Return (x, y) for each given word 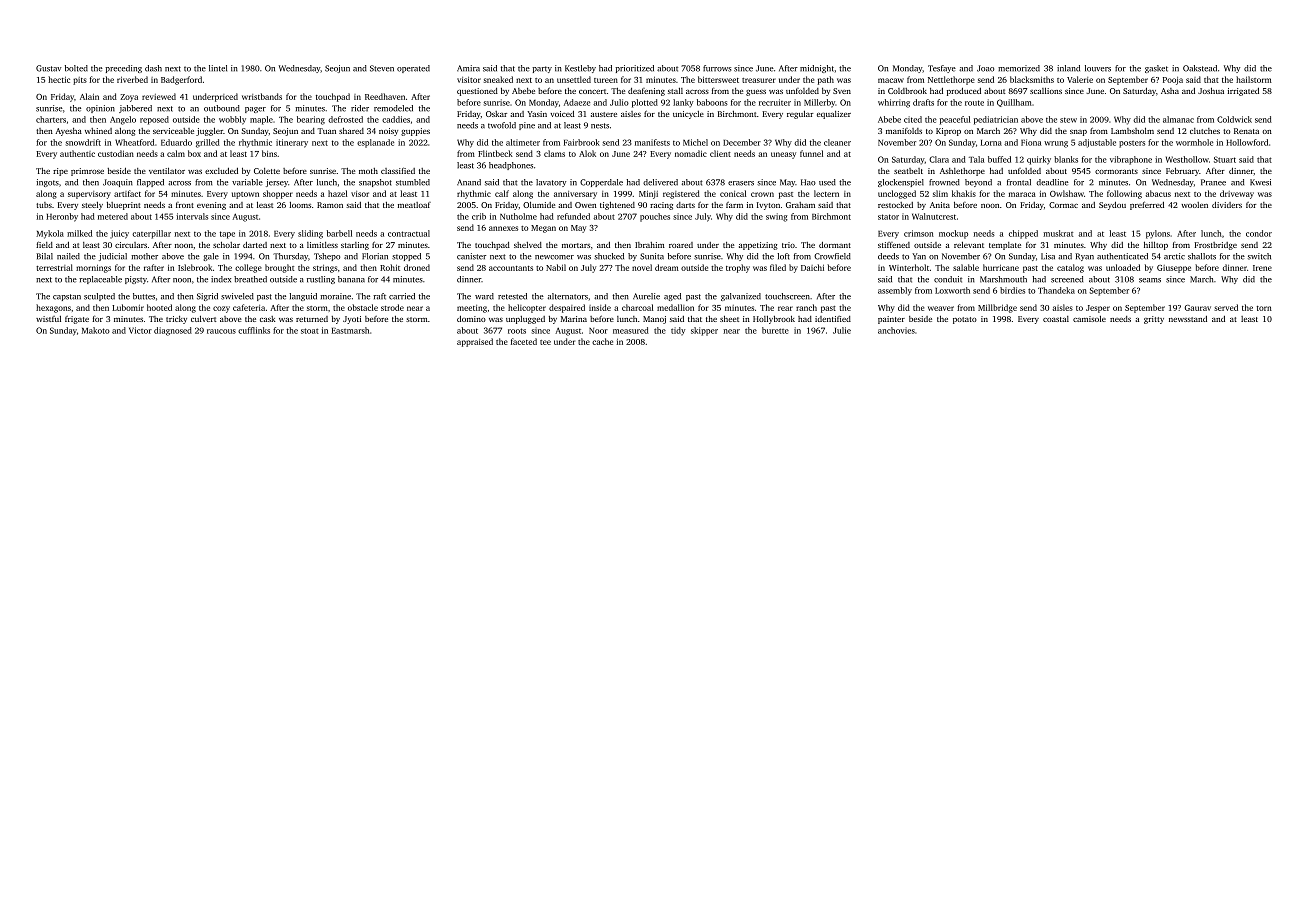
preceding (123, 69)
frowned (944, 182)
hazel (337, 193)
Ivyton (768, 206)
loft (784, 256)
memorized (1019, 68)
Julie (842, 330)
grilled (208, 143)
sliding (310, 234)
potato (965, 320)
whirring (894, 103)
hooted (159, 307)
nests (600, 126)
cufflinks (254, 330)
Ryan (1084, 257)
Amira (468, 68)
